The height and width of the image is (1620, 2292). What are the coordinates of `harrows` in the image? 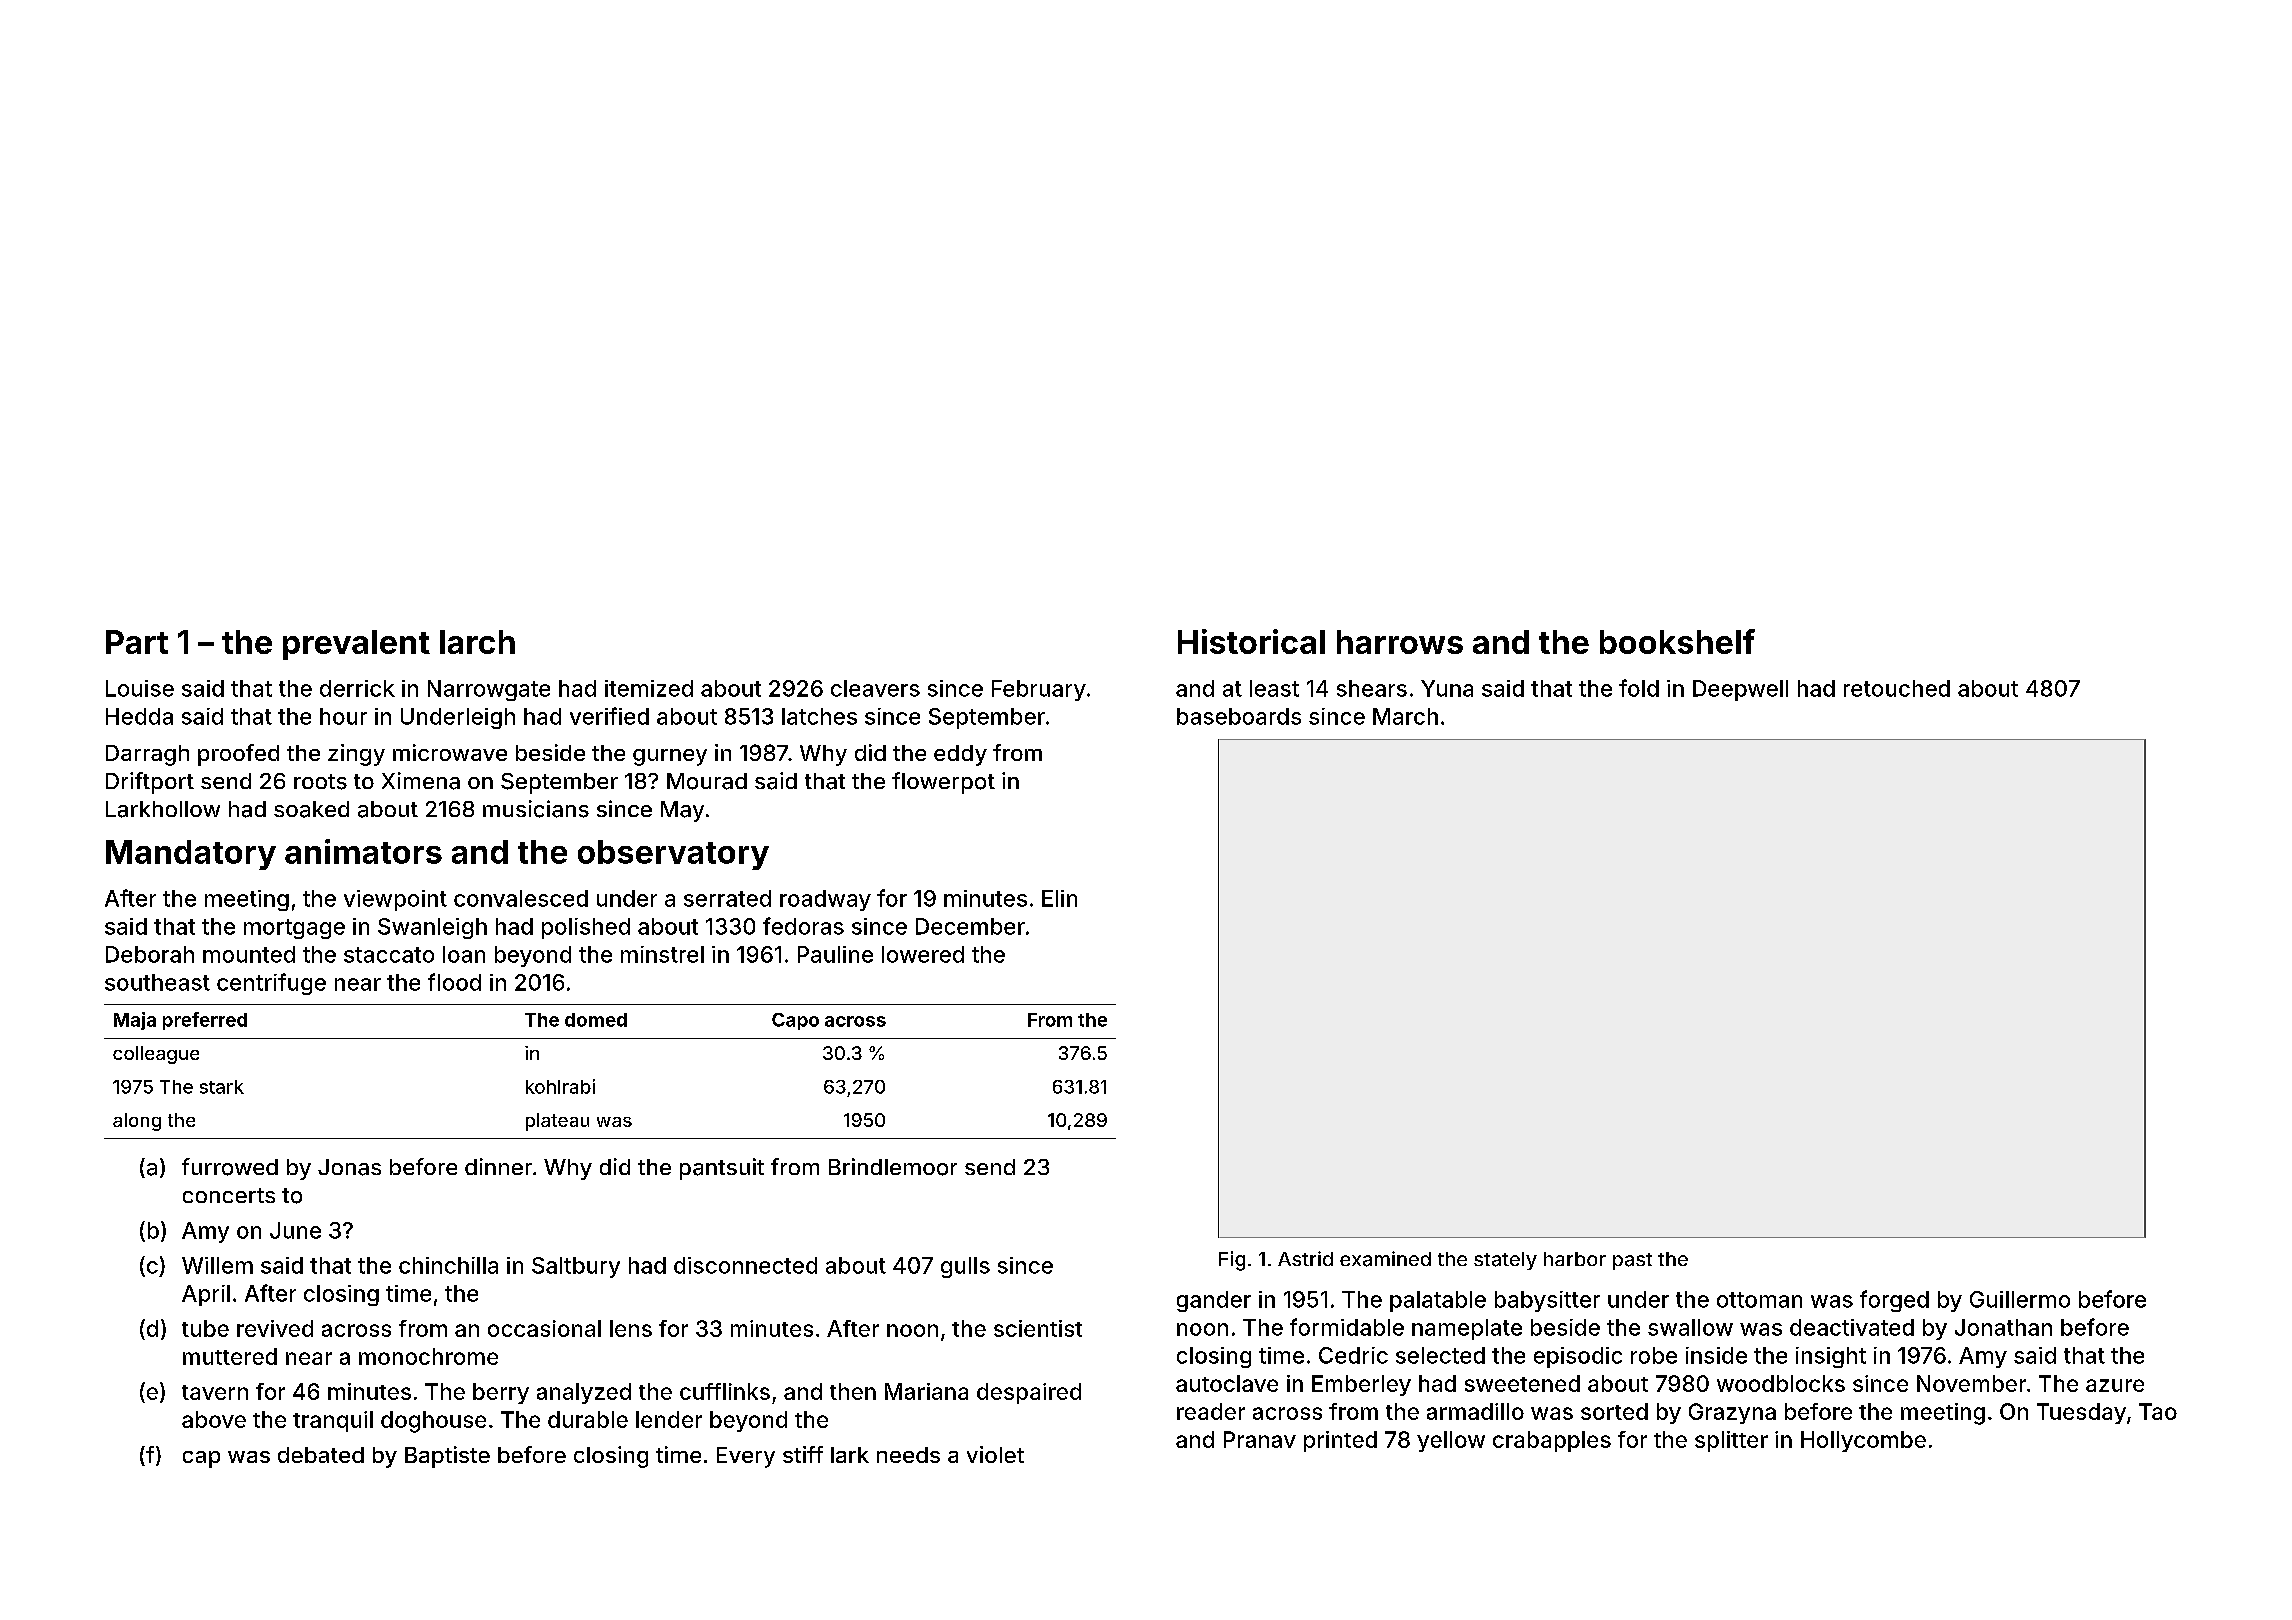 It's located at (1400, 642).
